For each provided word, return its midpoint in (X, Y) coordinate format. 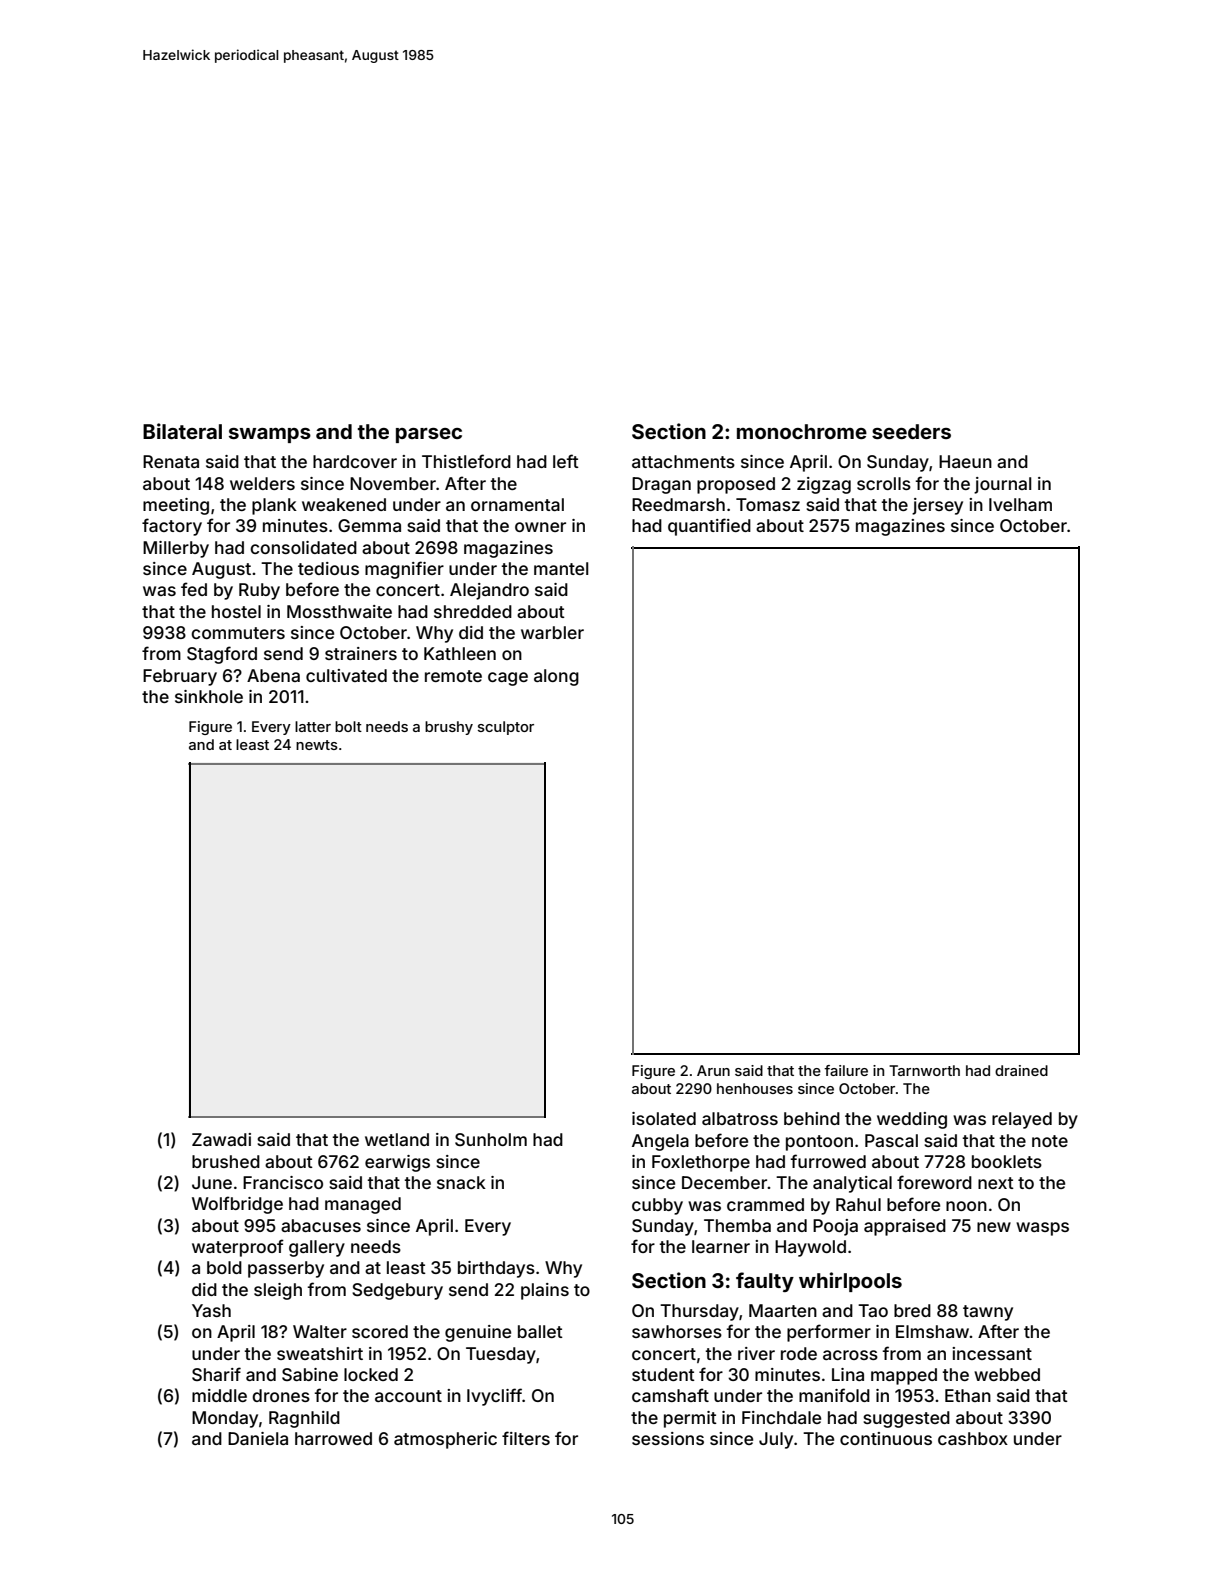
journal (1002, 485)
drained (1021, 1070)
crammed (765, 1204)
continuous (886, 1438)
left (566, 461)
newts (317, 745)
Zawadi (221, 1139)
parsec (429, 435)
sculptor (506, 728)
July (776, 1440)
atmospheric (445, 1440)
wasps (1042, 1229)
